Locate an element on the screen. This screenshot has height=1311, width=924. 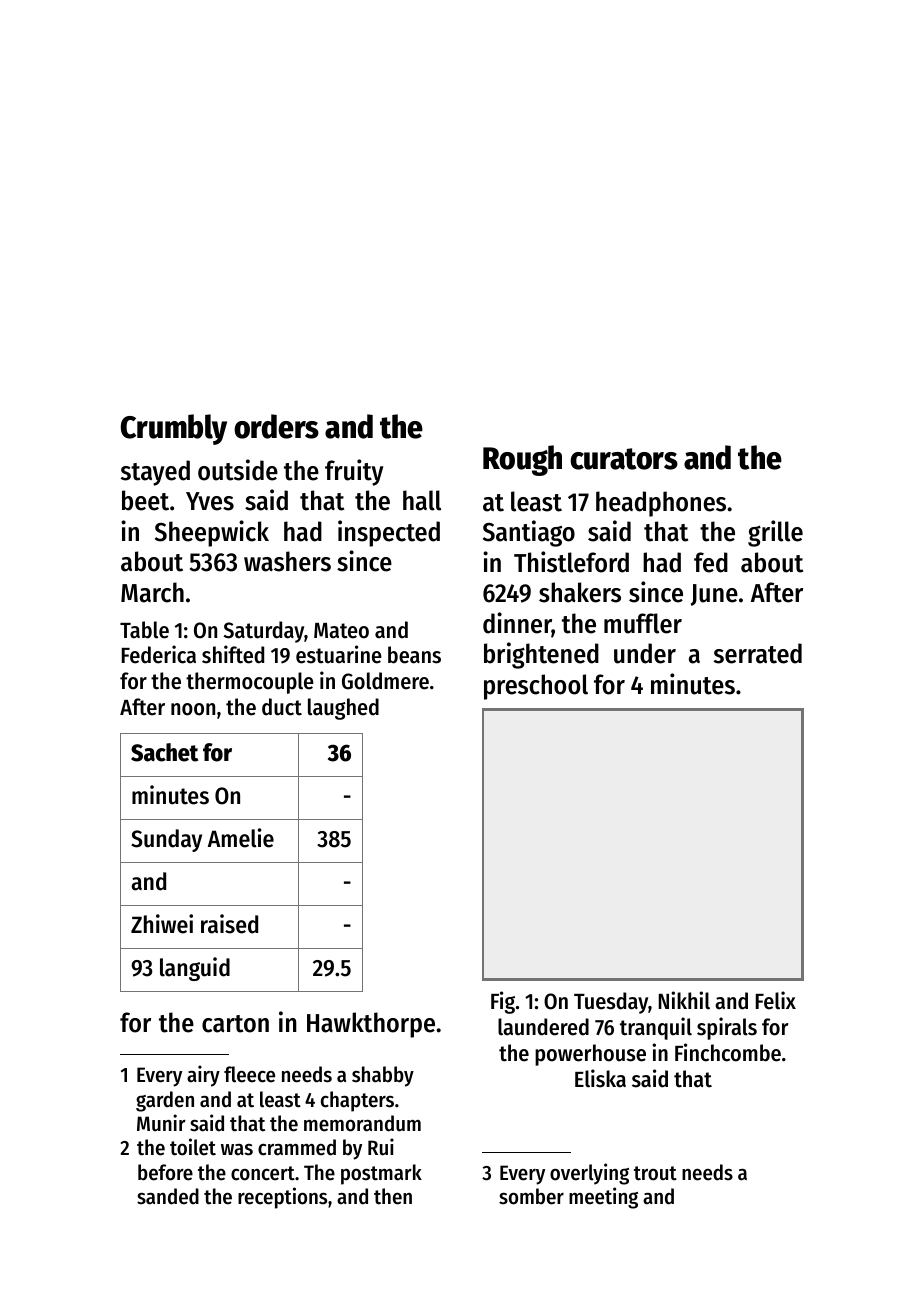
Sunday is located at coordinates (166, 840).
